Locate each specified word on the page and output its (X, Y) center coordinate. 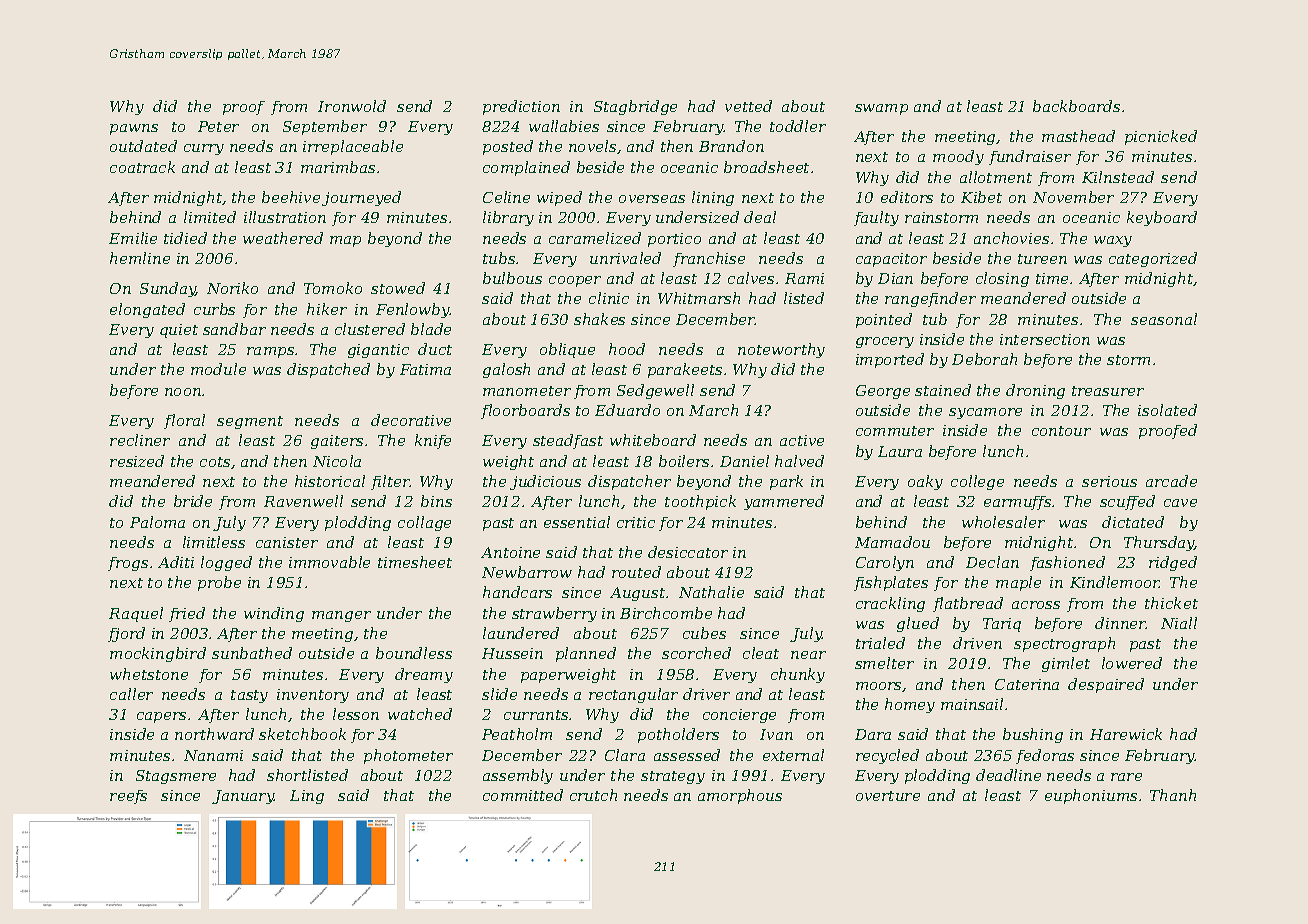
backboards (1076, 106)
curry (204, 149)
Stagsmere (176, 777)
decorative (411, 420)
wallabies (564, 126)
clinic (609, 298)
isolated (1167, 410)
